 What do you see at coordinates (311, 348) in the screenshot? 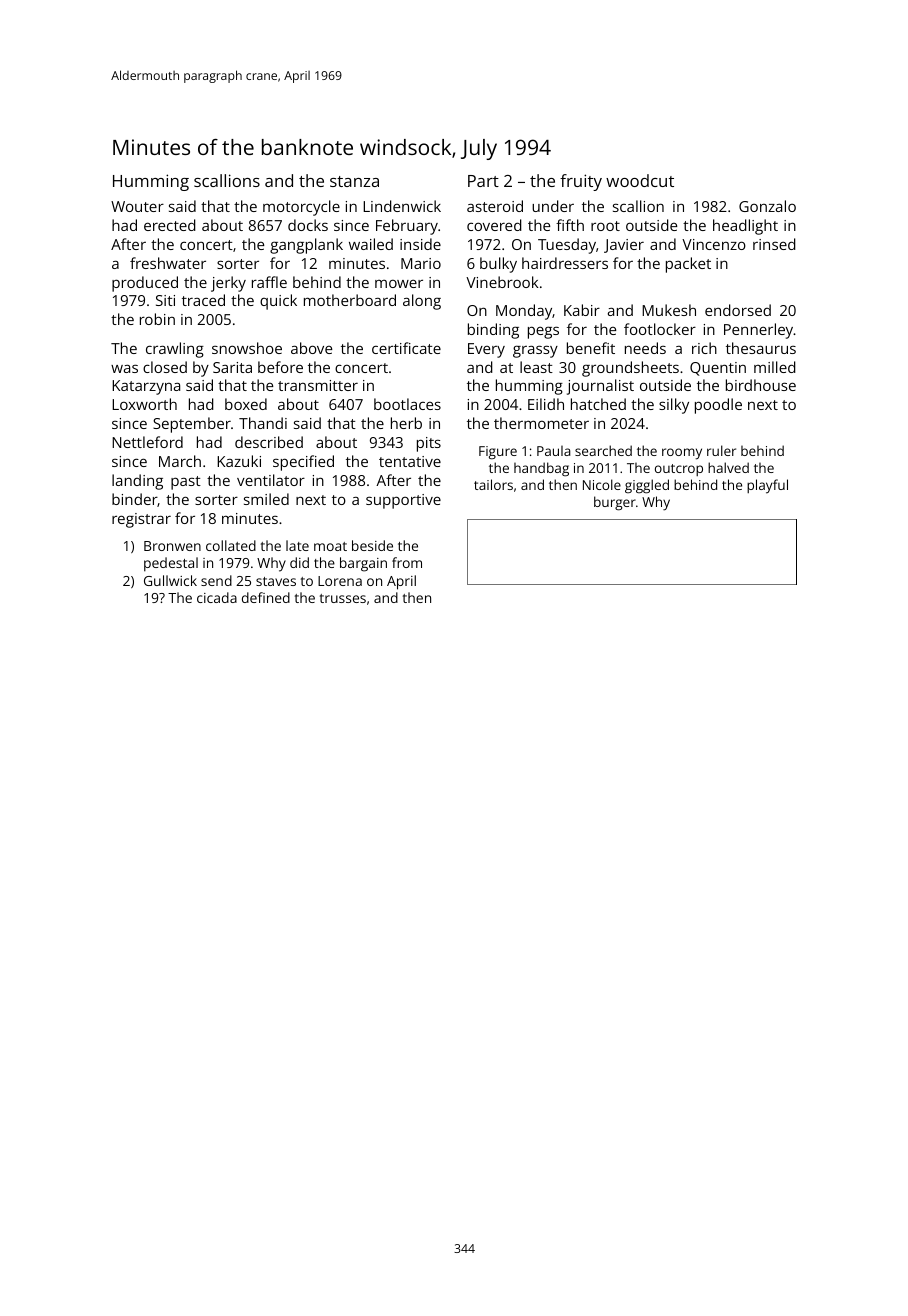
I see `above` at bounding box center [311, 348].
